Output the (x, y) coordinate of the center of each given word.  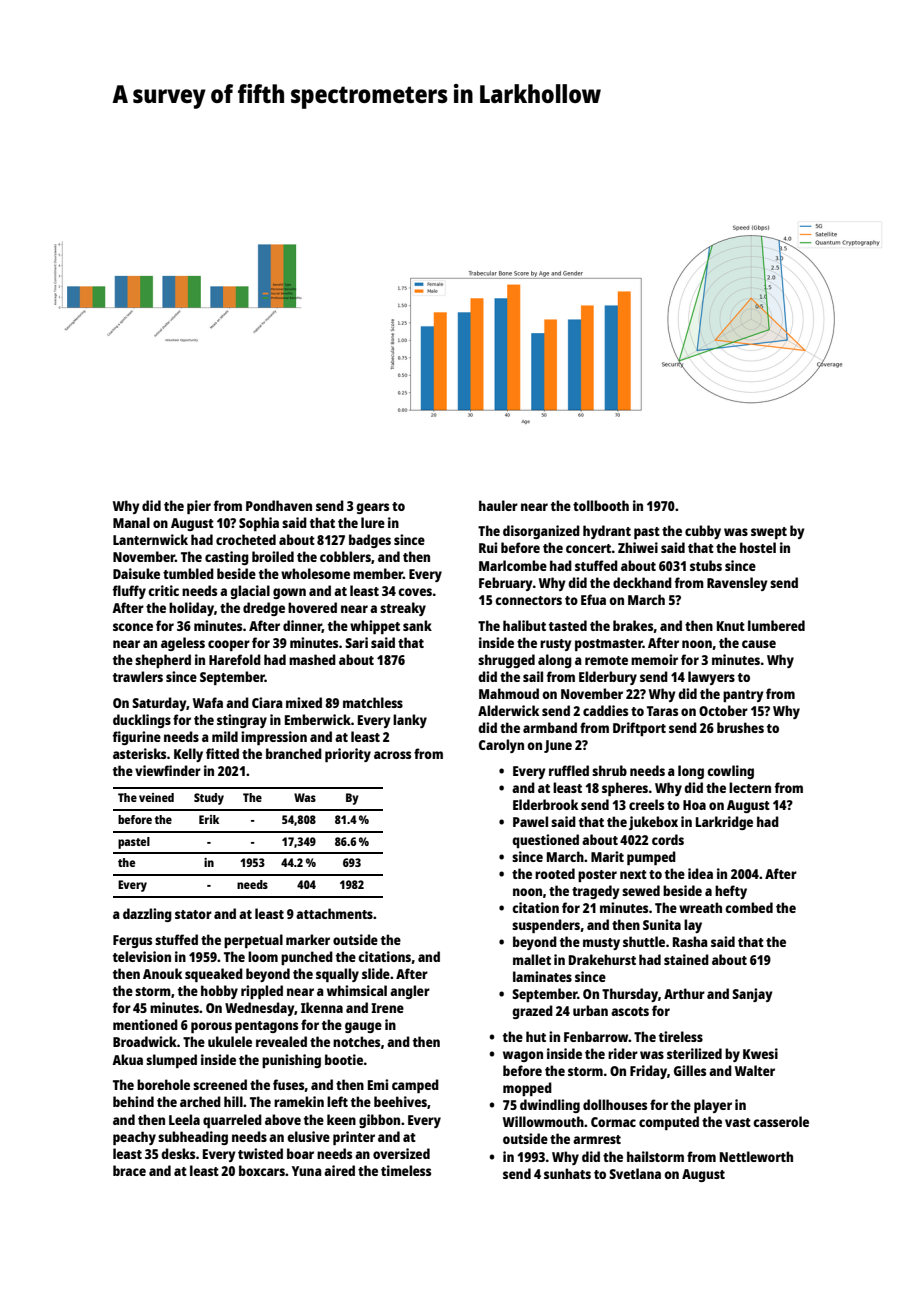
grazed (532, 1012)
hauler (498, 505)
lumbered (776, 625)
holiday (191, 609)
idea (700, 873)
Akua (127, 1059)
